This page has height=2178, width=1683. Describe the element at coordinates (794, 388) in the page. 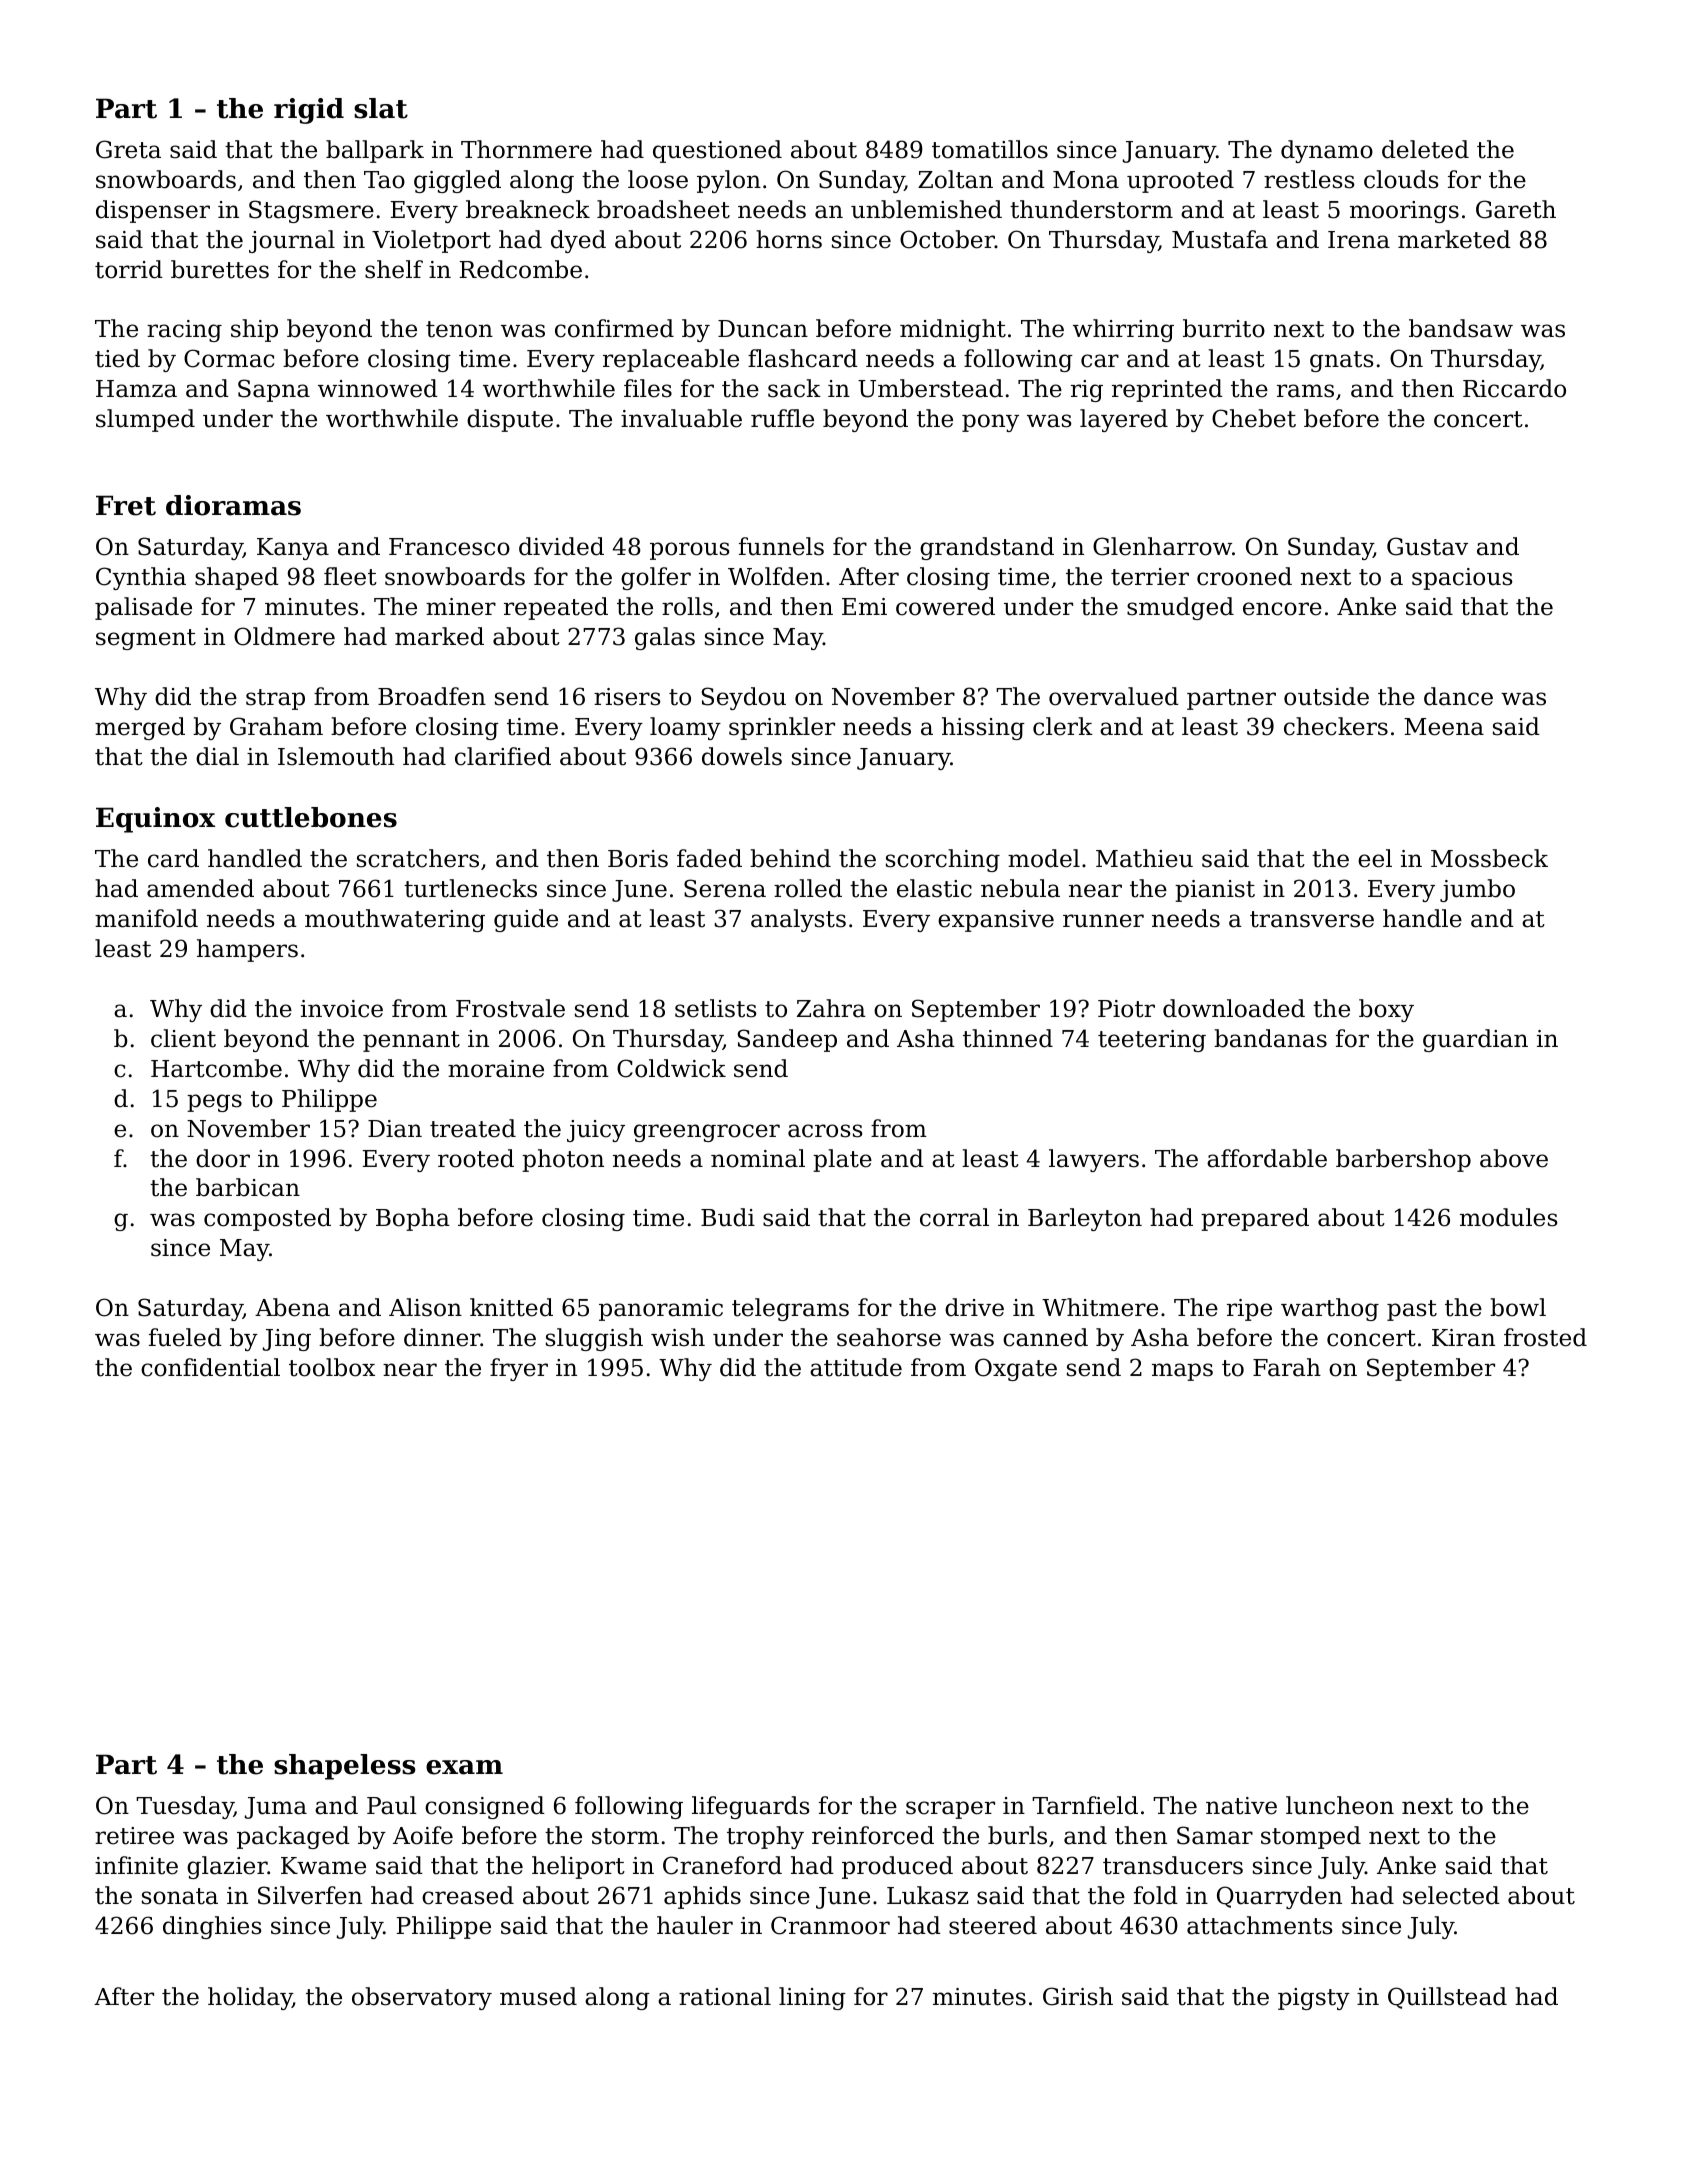

I see `sack` at that location.
